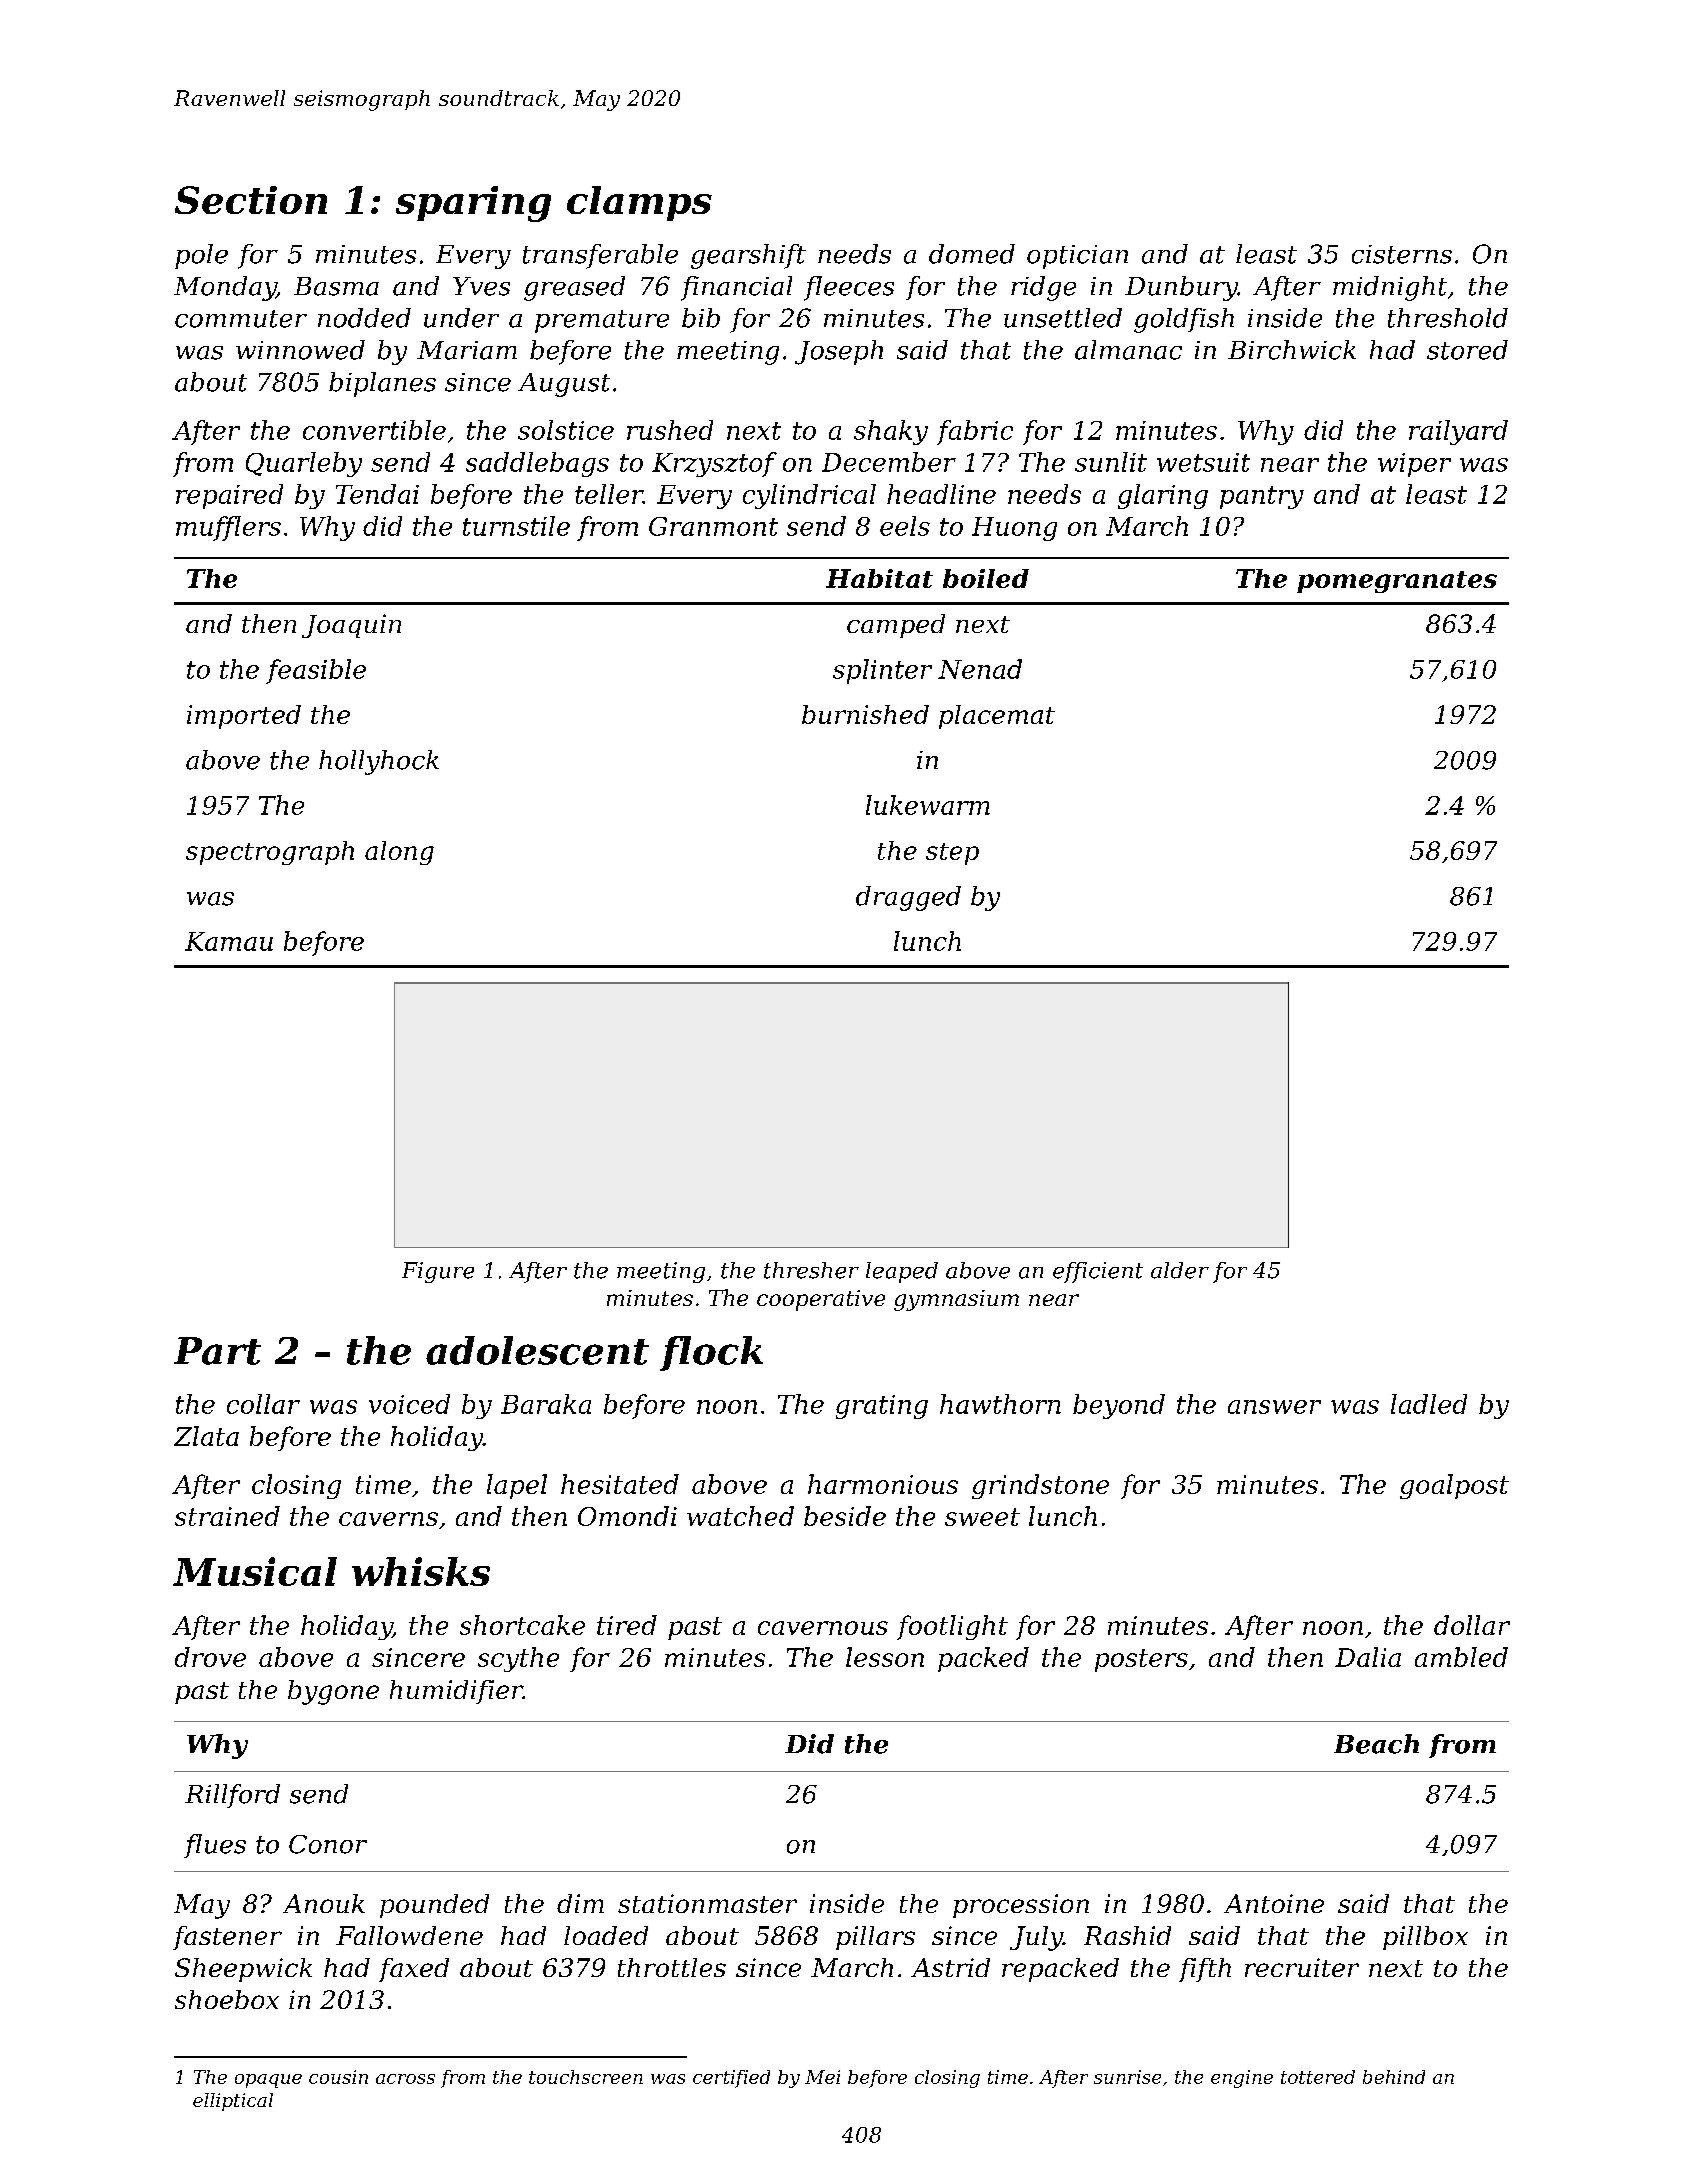 The image size is (1683, 2178). What do you see at coordinates (229, 941) in the image?
I see `Kamau` at bounding box center [229, 941].
